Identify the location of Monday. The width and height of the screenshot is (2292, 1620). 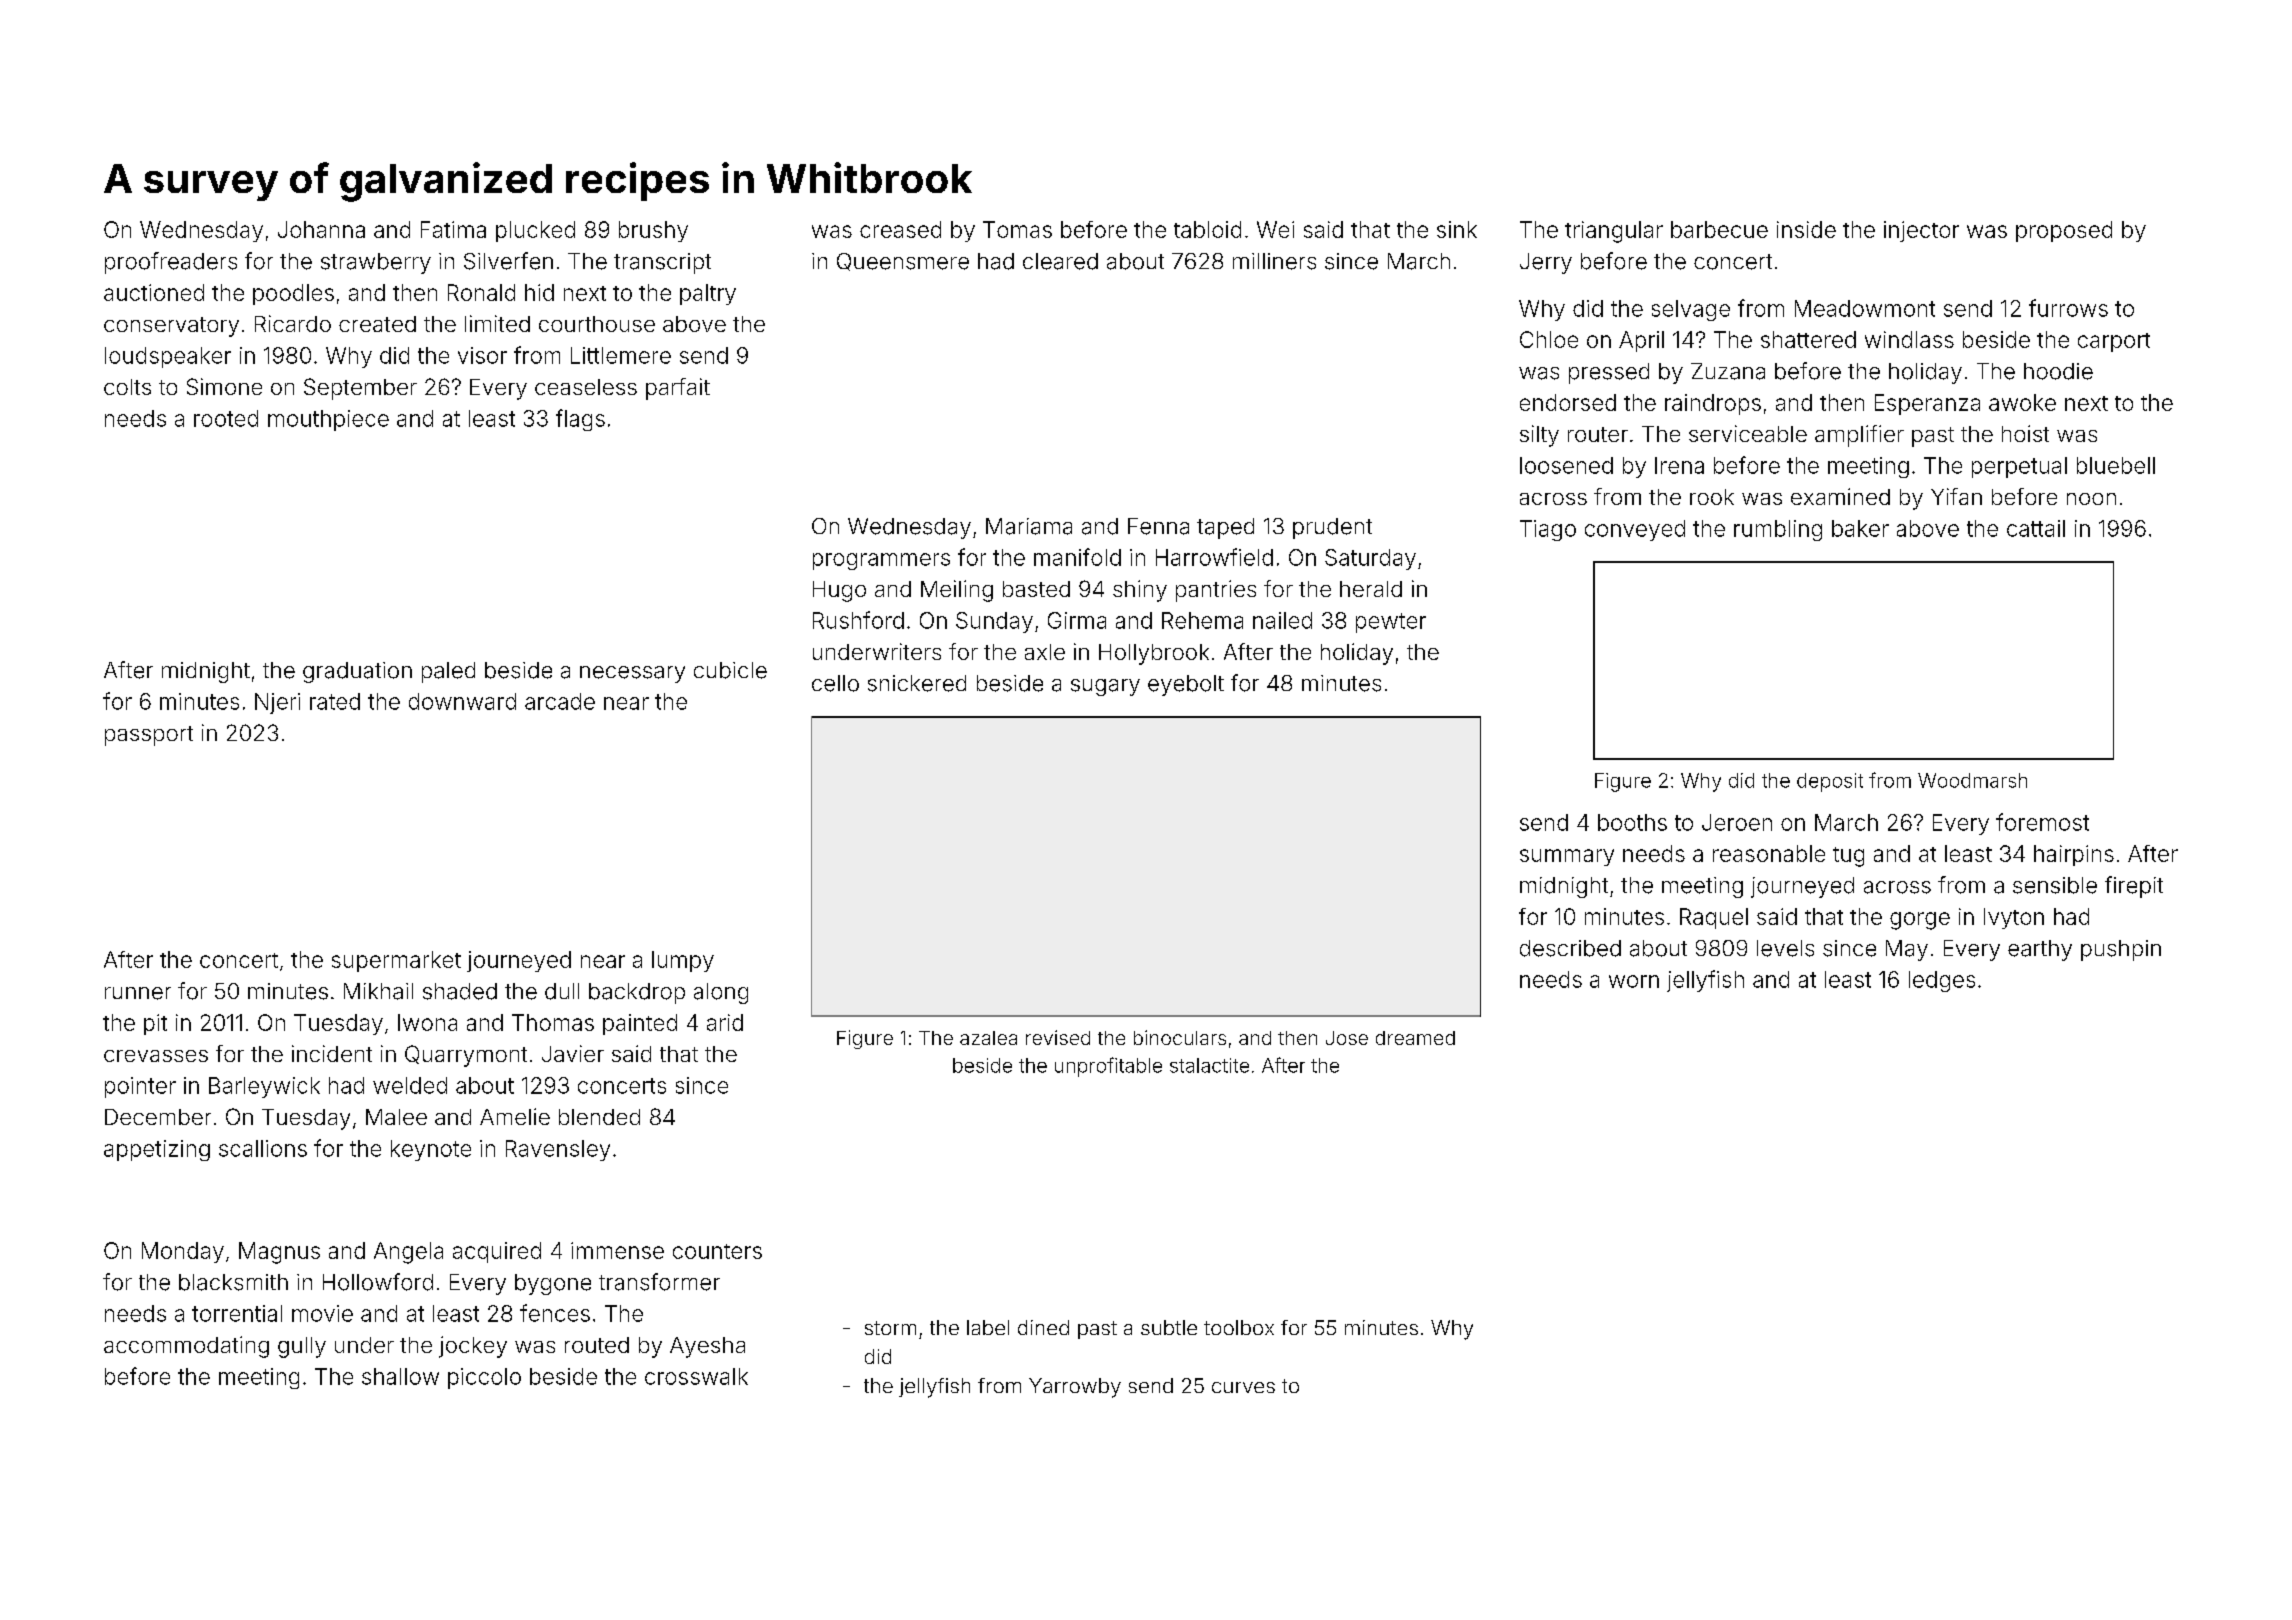
(183, 1252).
